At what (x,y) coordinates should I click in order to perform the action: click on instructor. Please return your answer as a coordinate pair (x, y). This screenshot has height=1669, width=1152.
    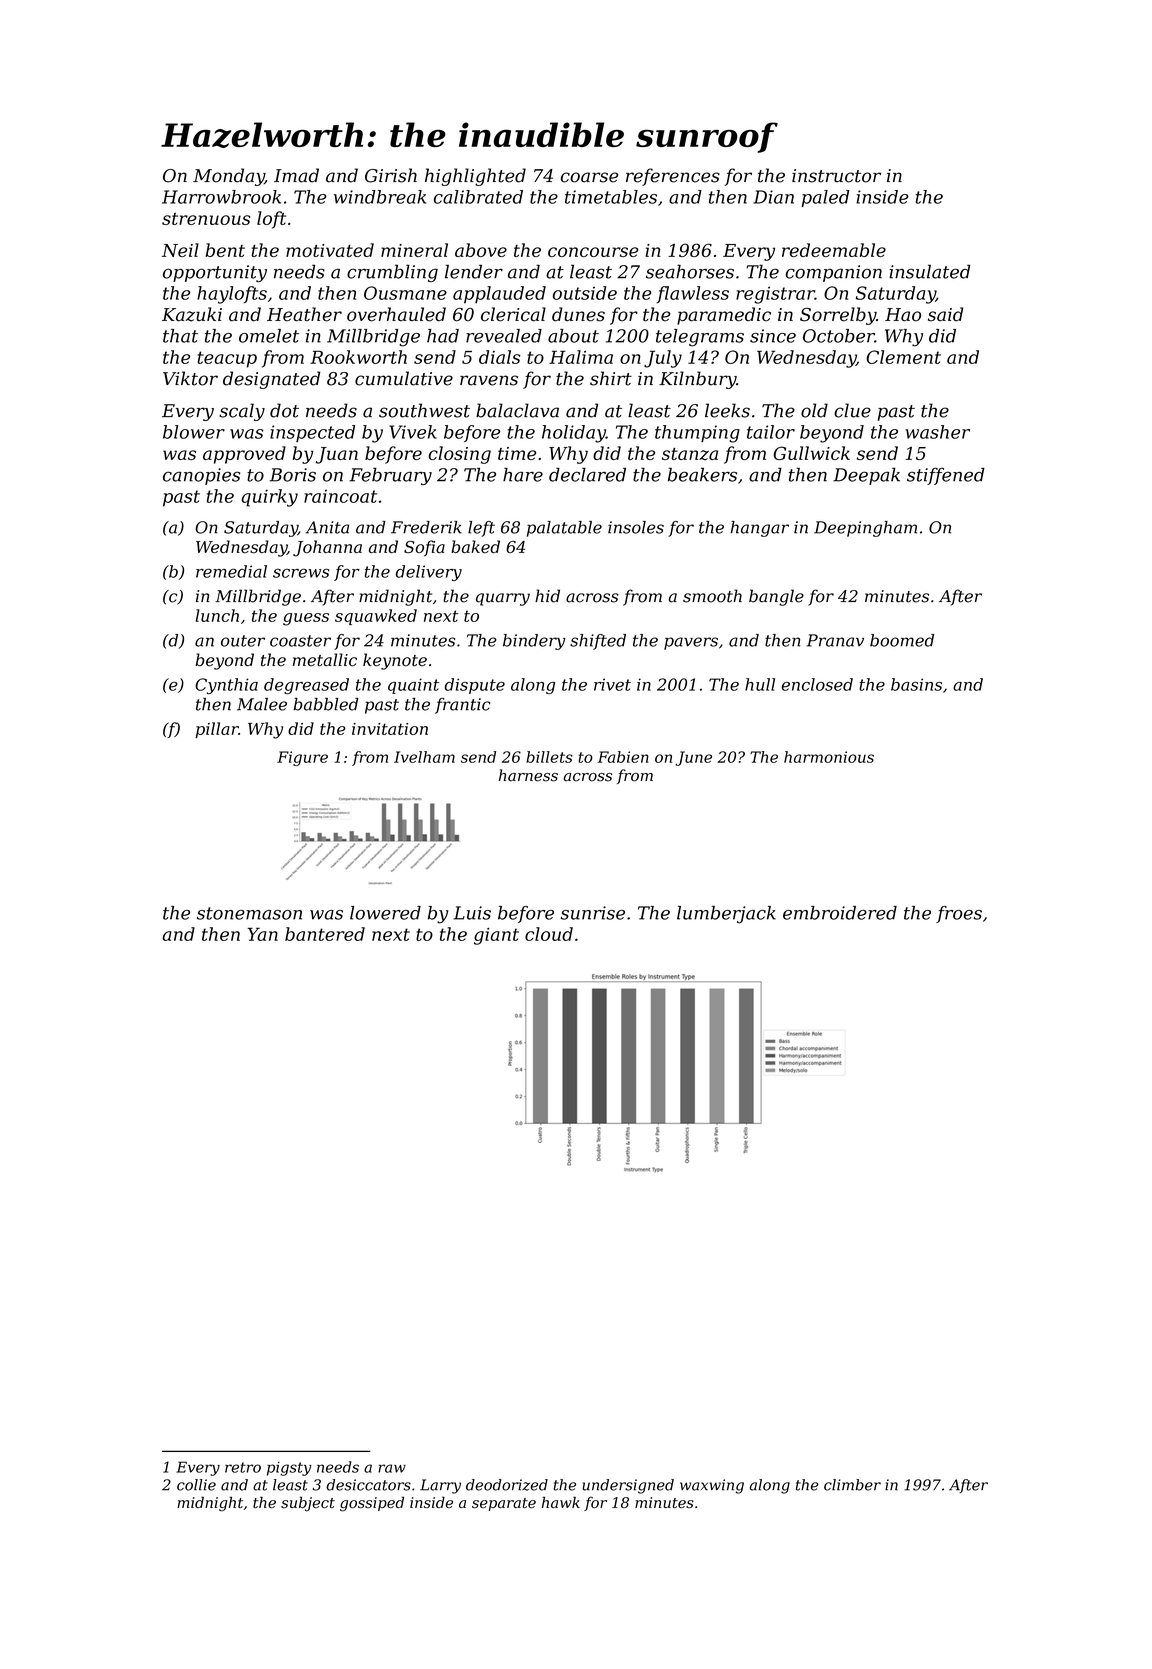
    Looking at the image, I should click on (836, 176).
